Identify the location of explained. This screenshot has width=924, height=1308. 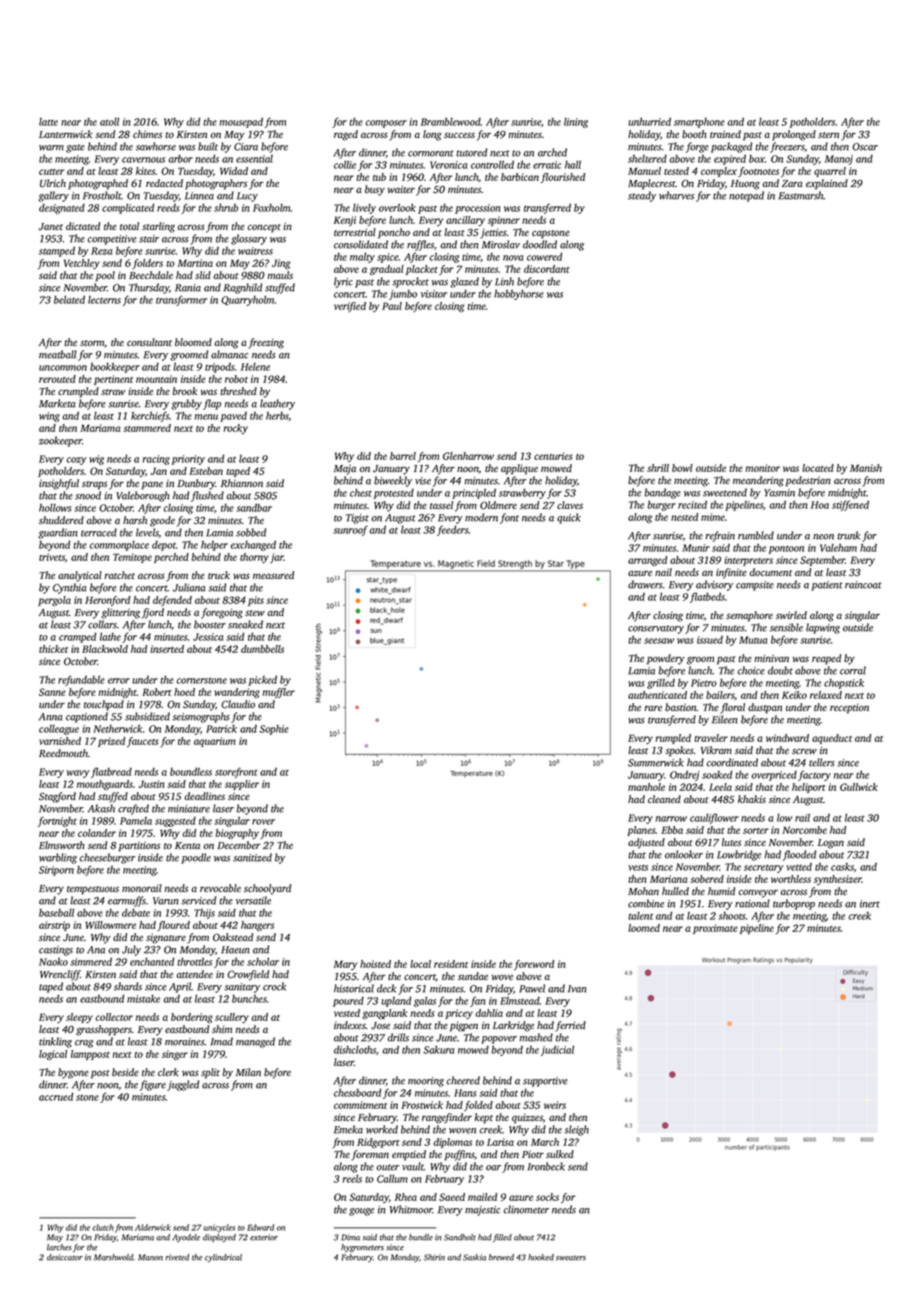
(827, 184).
